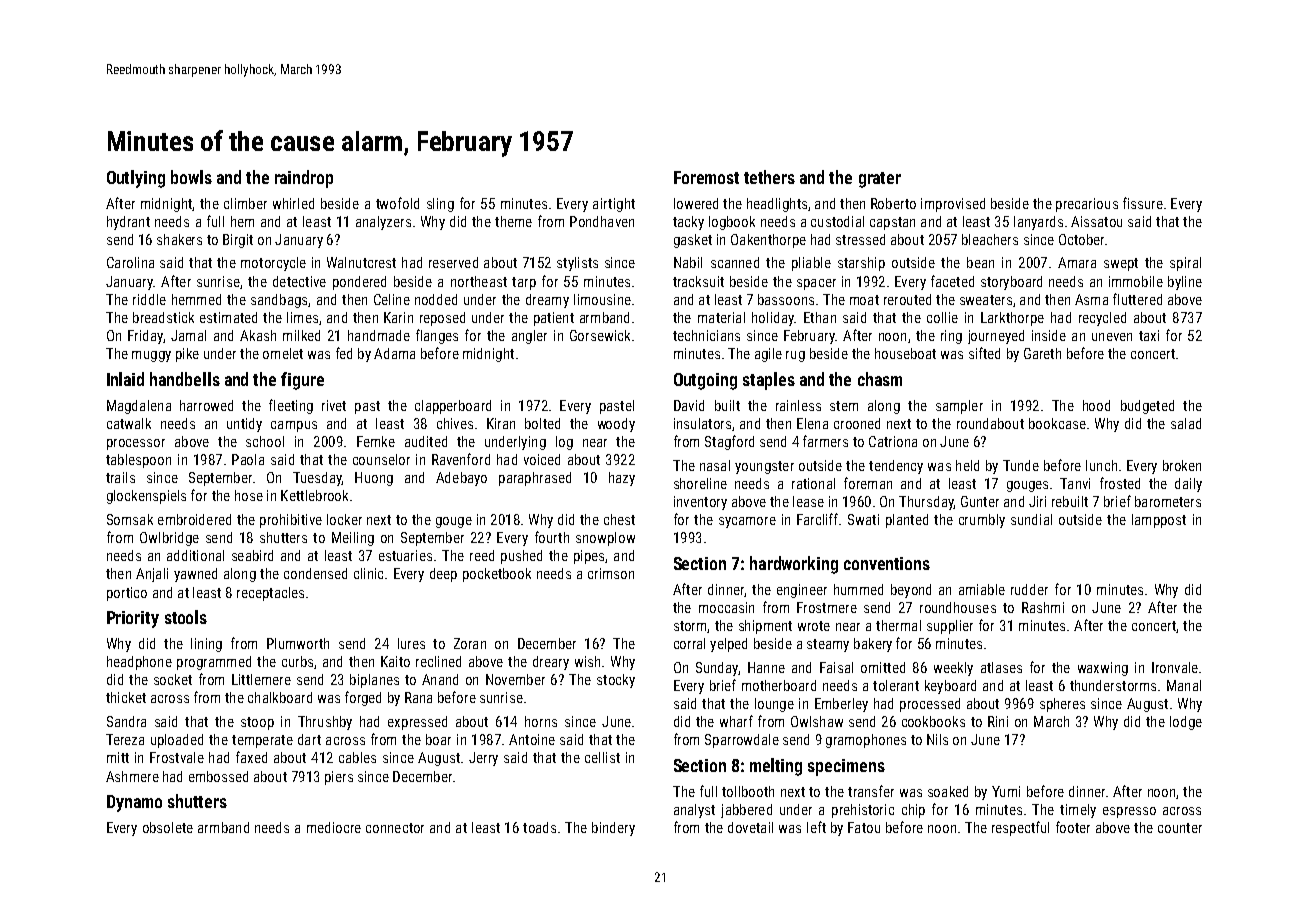  I want to click on Yumi, so click(1006, 791).
